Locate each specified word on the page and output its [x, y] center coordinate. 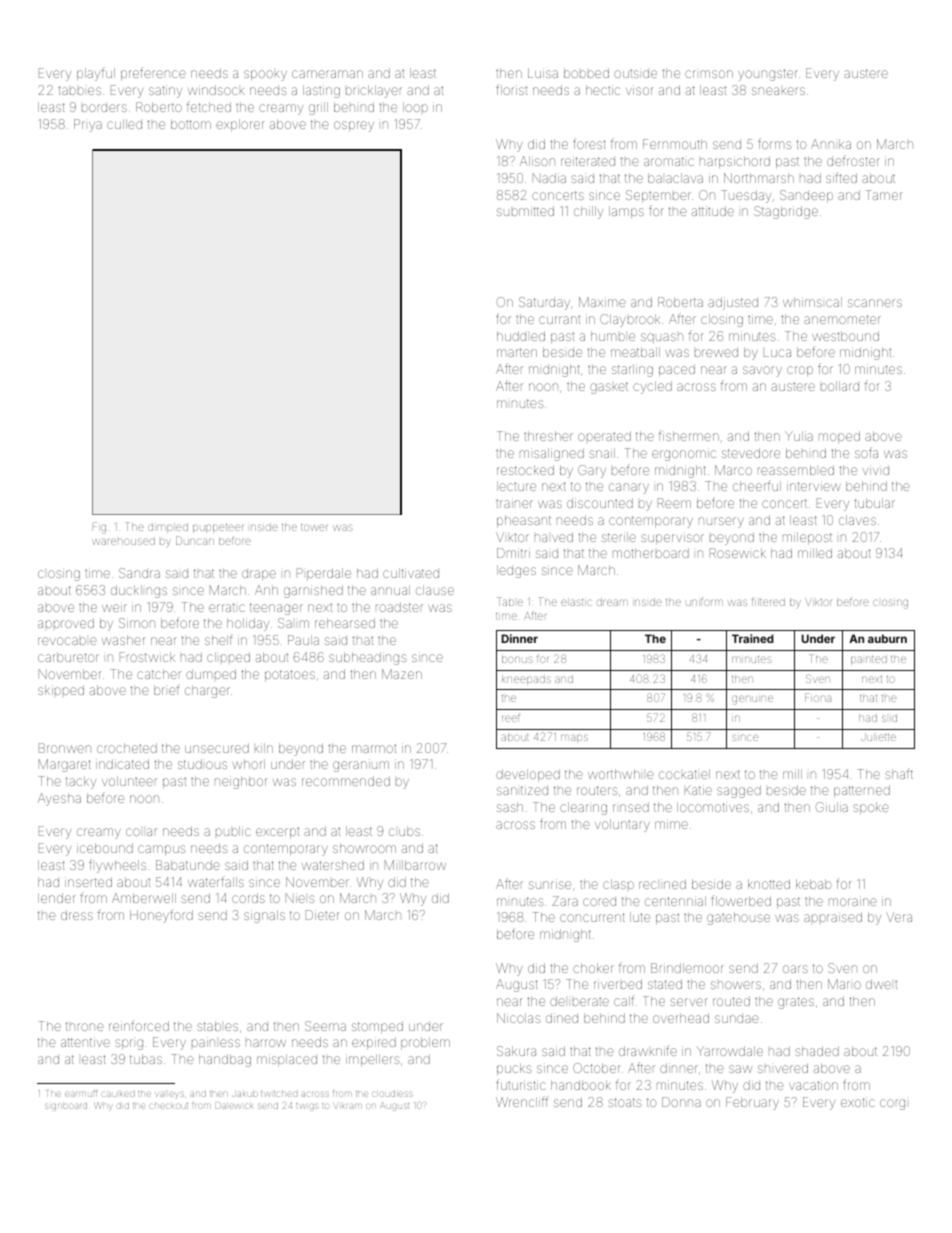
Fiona [818, 697]
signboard [66, 1107]
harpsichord [735, 162]
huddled [521, 336]
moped [839, 437]
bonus [517, 659]
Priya [88, 125]
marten [517, 352]
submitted [525, 211]
